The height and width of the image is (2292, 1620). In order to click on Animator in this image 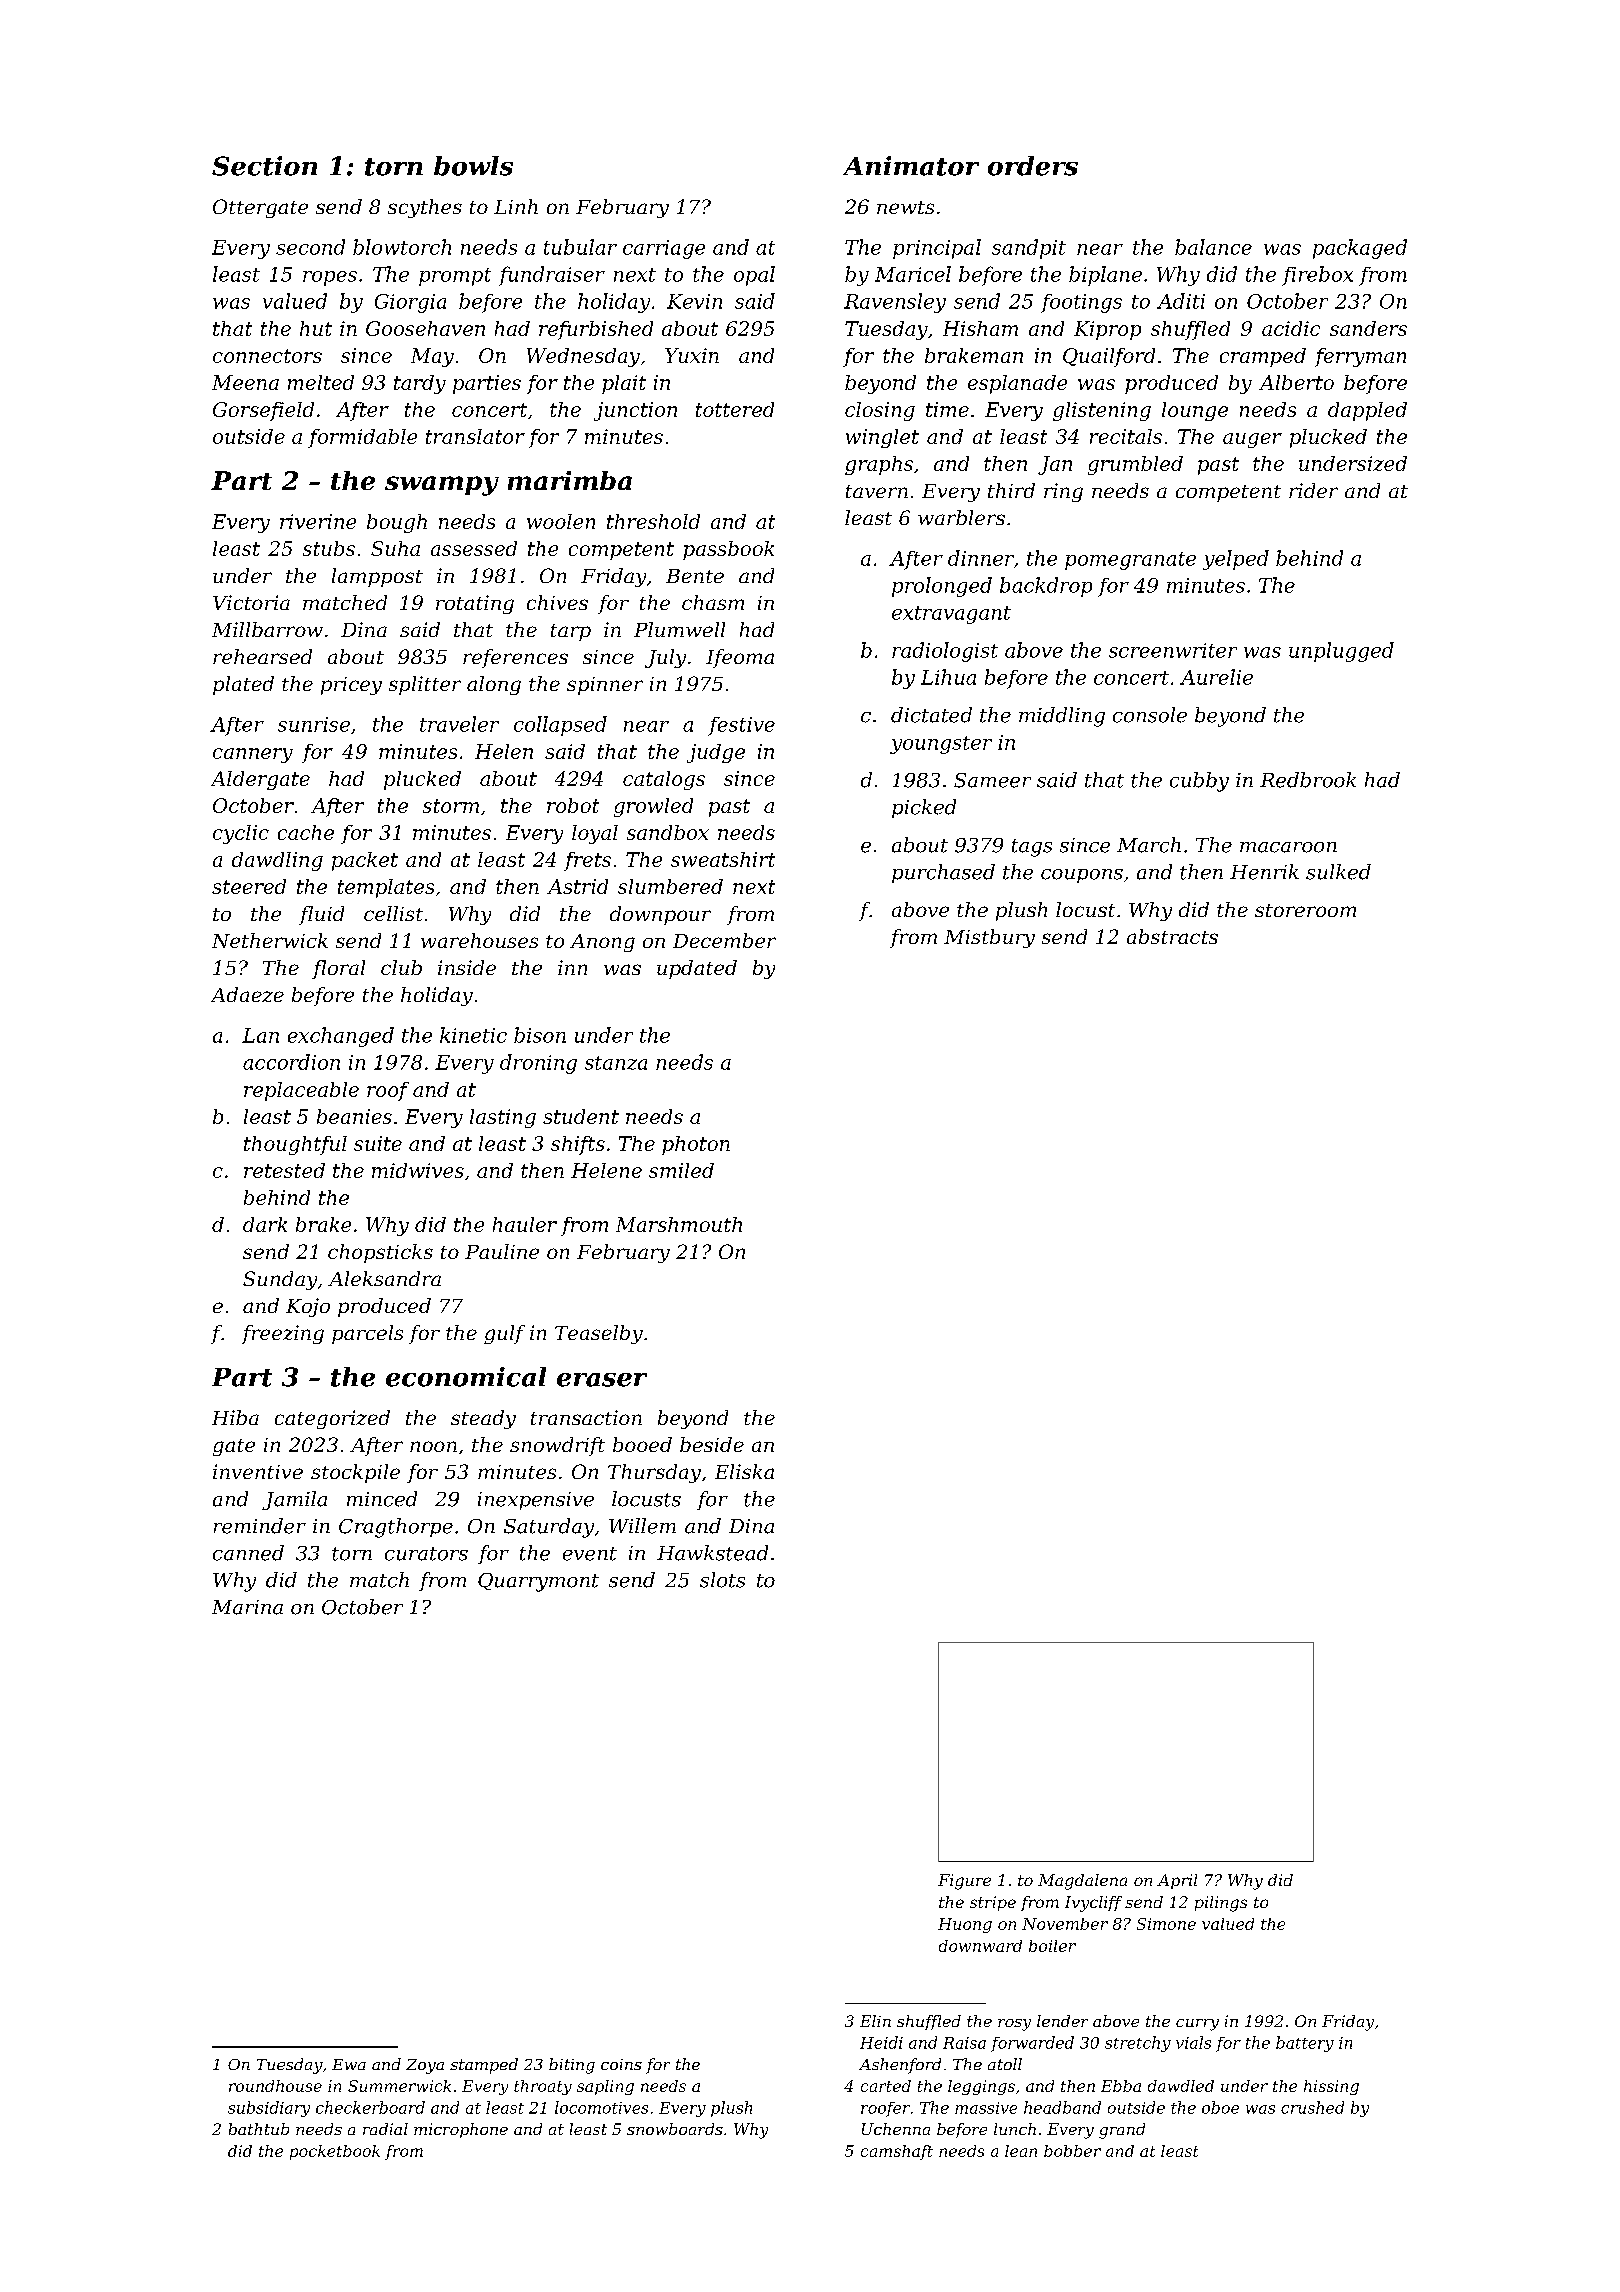, I will do `click(911, 166)`.
